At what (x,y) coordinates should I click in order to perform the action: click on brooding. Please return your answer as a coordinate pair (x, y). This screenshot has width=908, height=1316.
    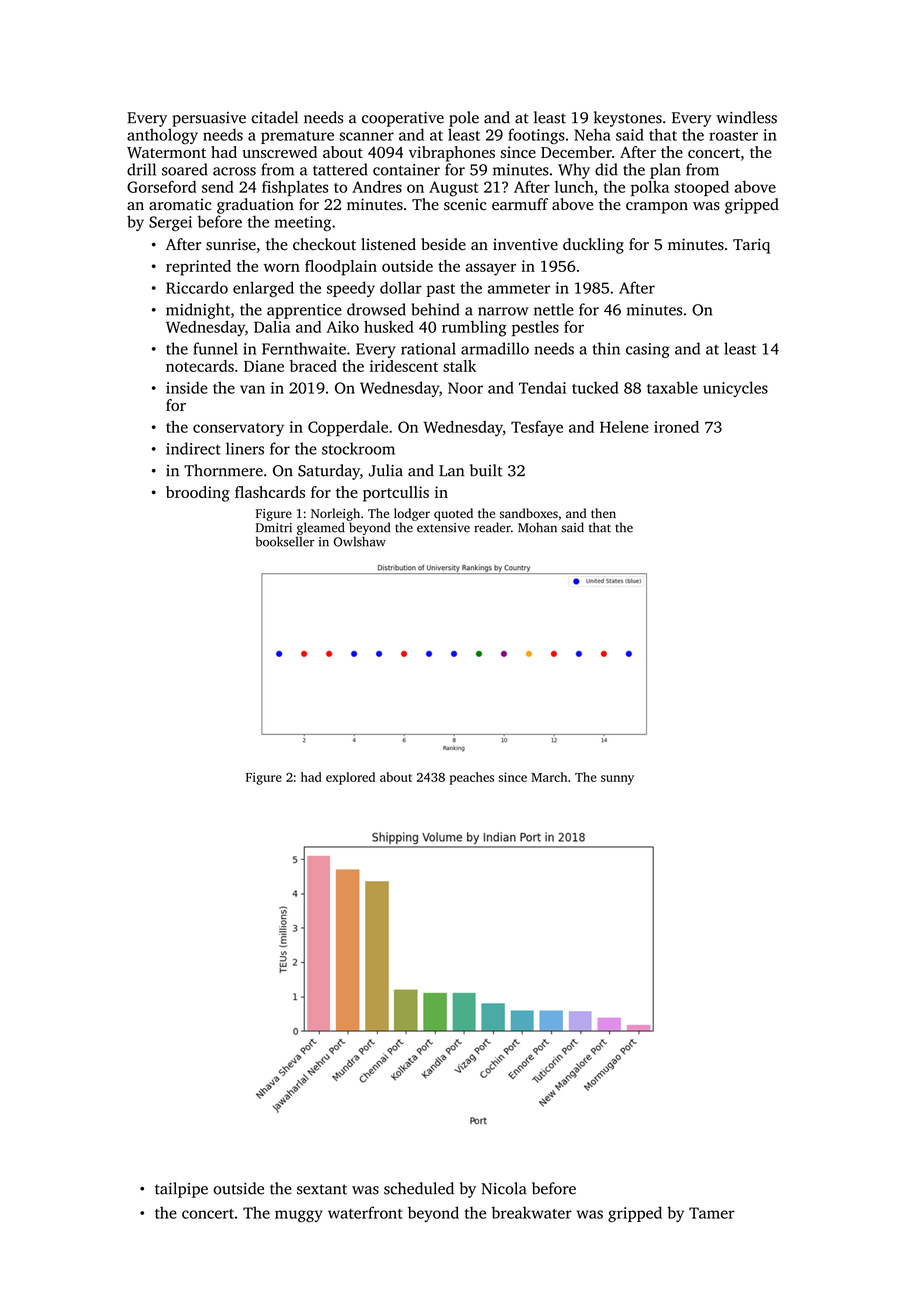
    Looking at the image, I should click on (198, 494).
